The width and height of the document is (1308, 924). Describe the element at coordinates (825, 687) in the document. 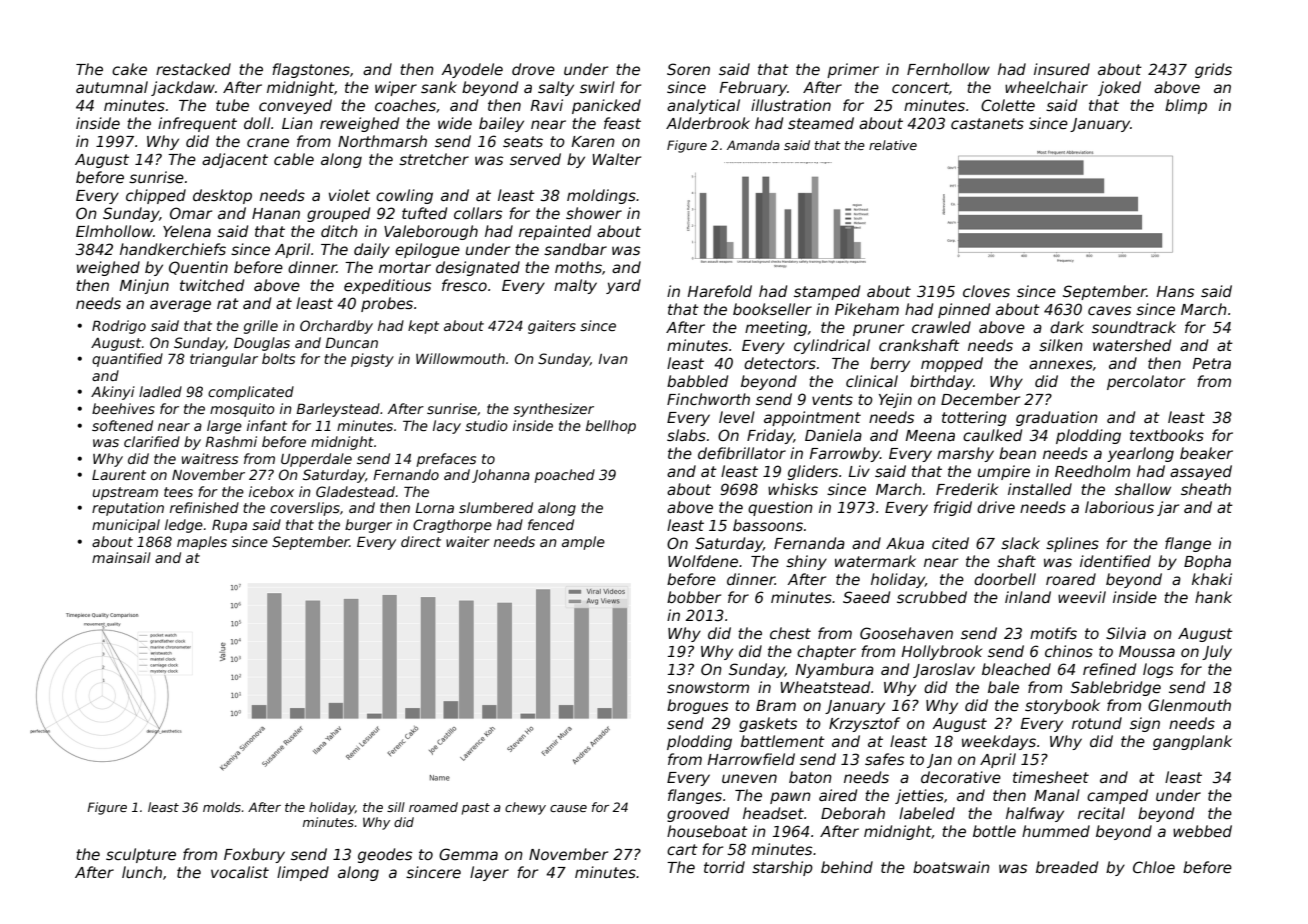

I see `Wheatstead` at that location.
